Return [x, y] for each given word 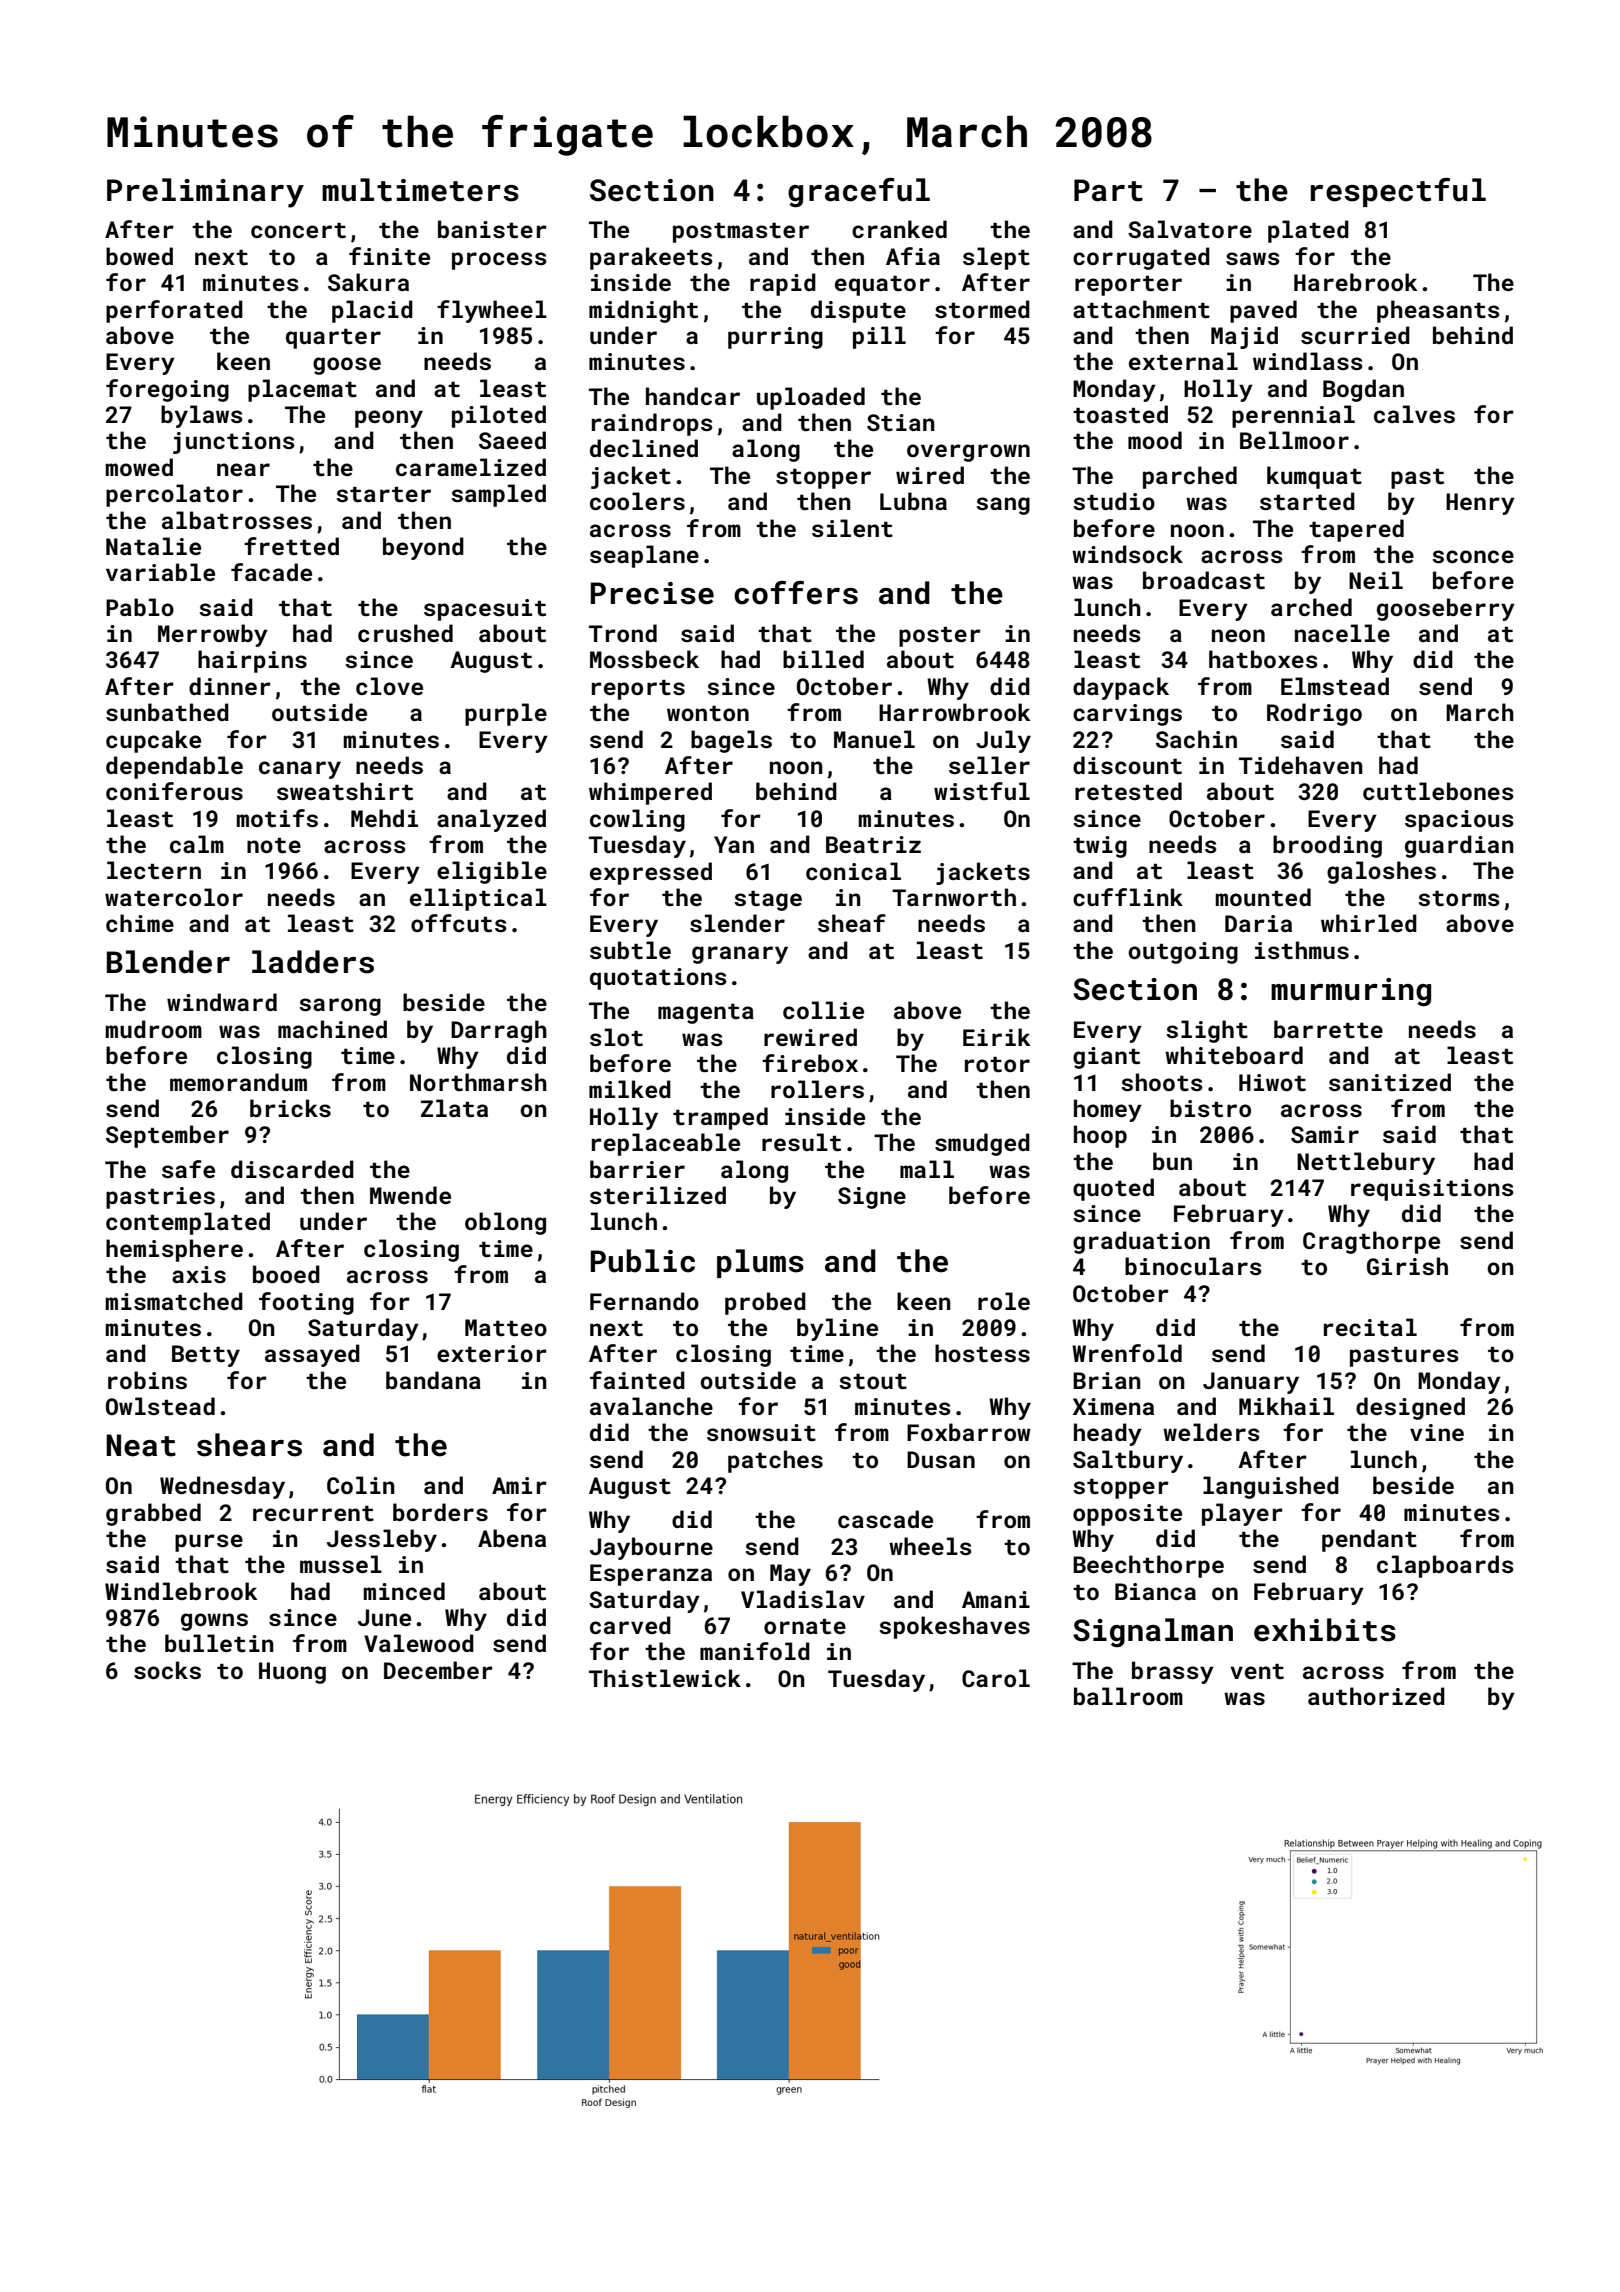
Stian [901, 422]
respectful [1398, 192]
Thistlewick [665, 1678]
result [801, 1142]
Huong [292, 1673]
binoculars [1193, 1266]
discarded [292, 1169]
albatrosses [237, 520]
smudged [982, 1144]
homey [1108, 1110]
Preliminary [205, 193]
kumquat [1314, 477]
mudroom [153, 1029]
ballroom [1128, 1696]
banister [492, 229]
